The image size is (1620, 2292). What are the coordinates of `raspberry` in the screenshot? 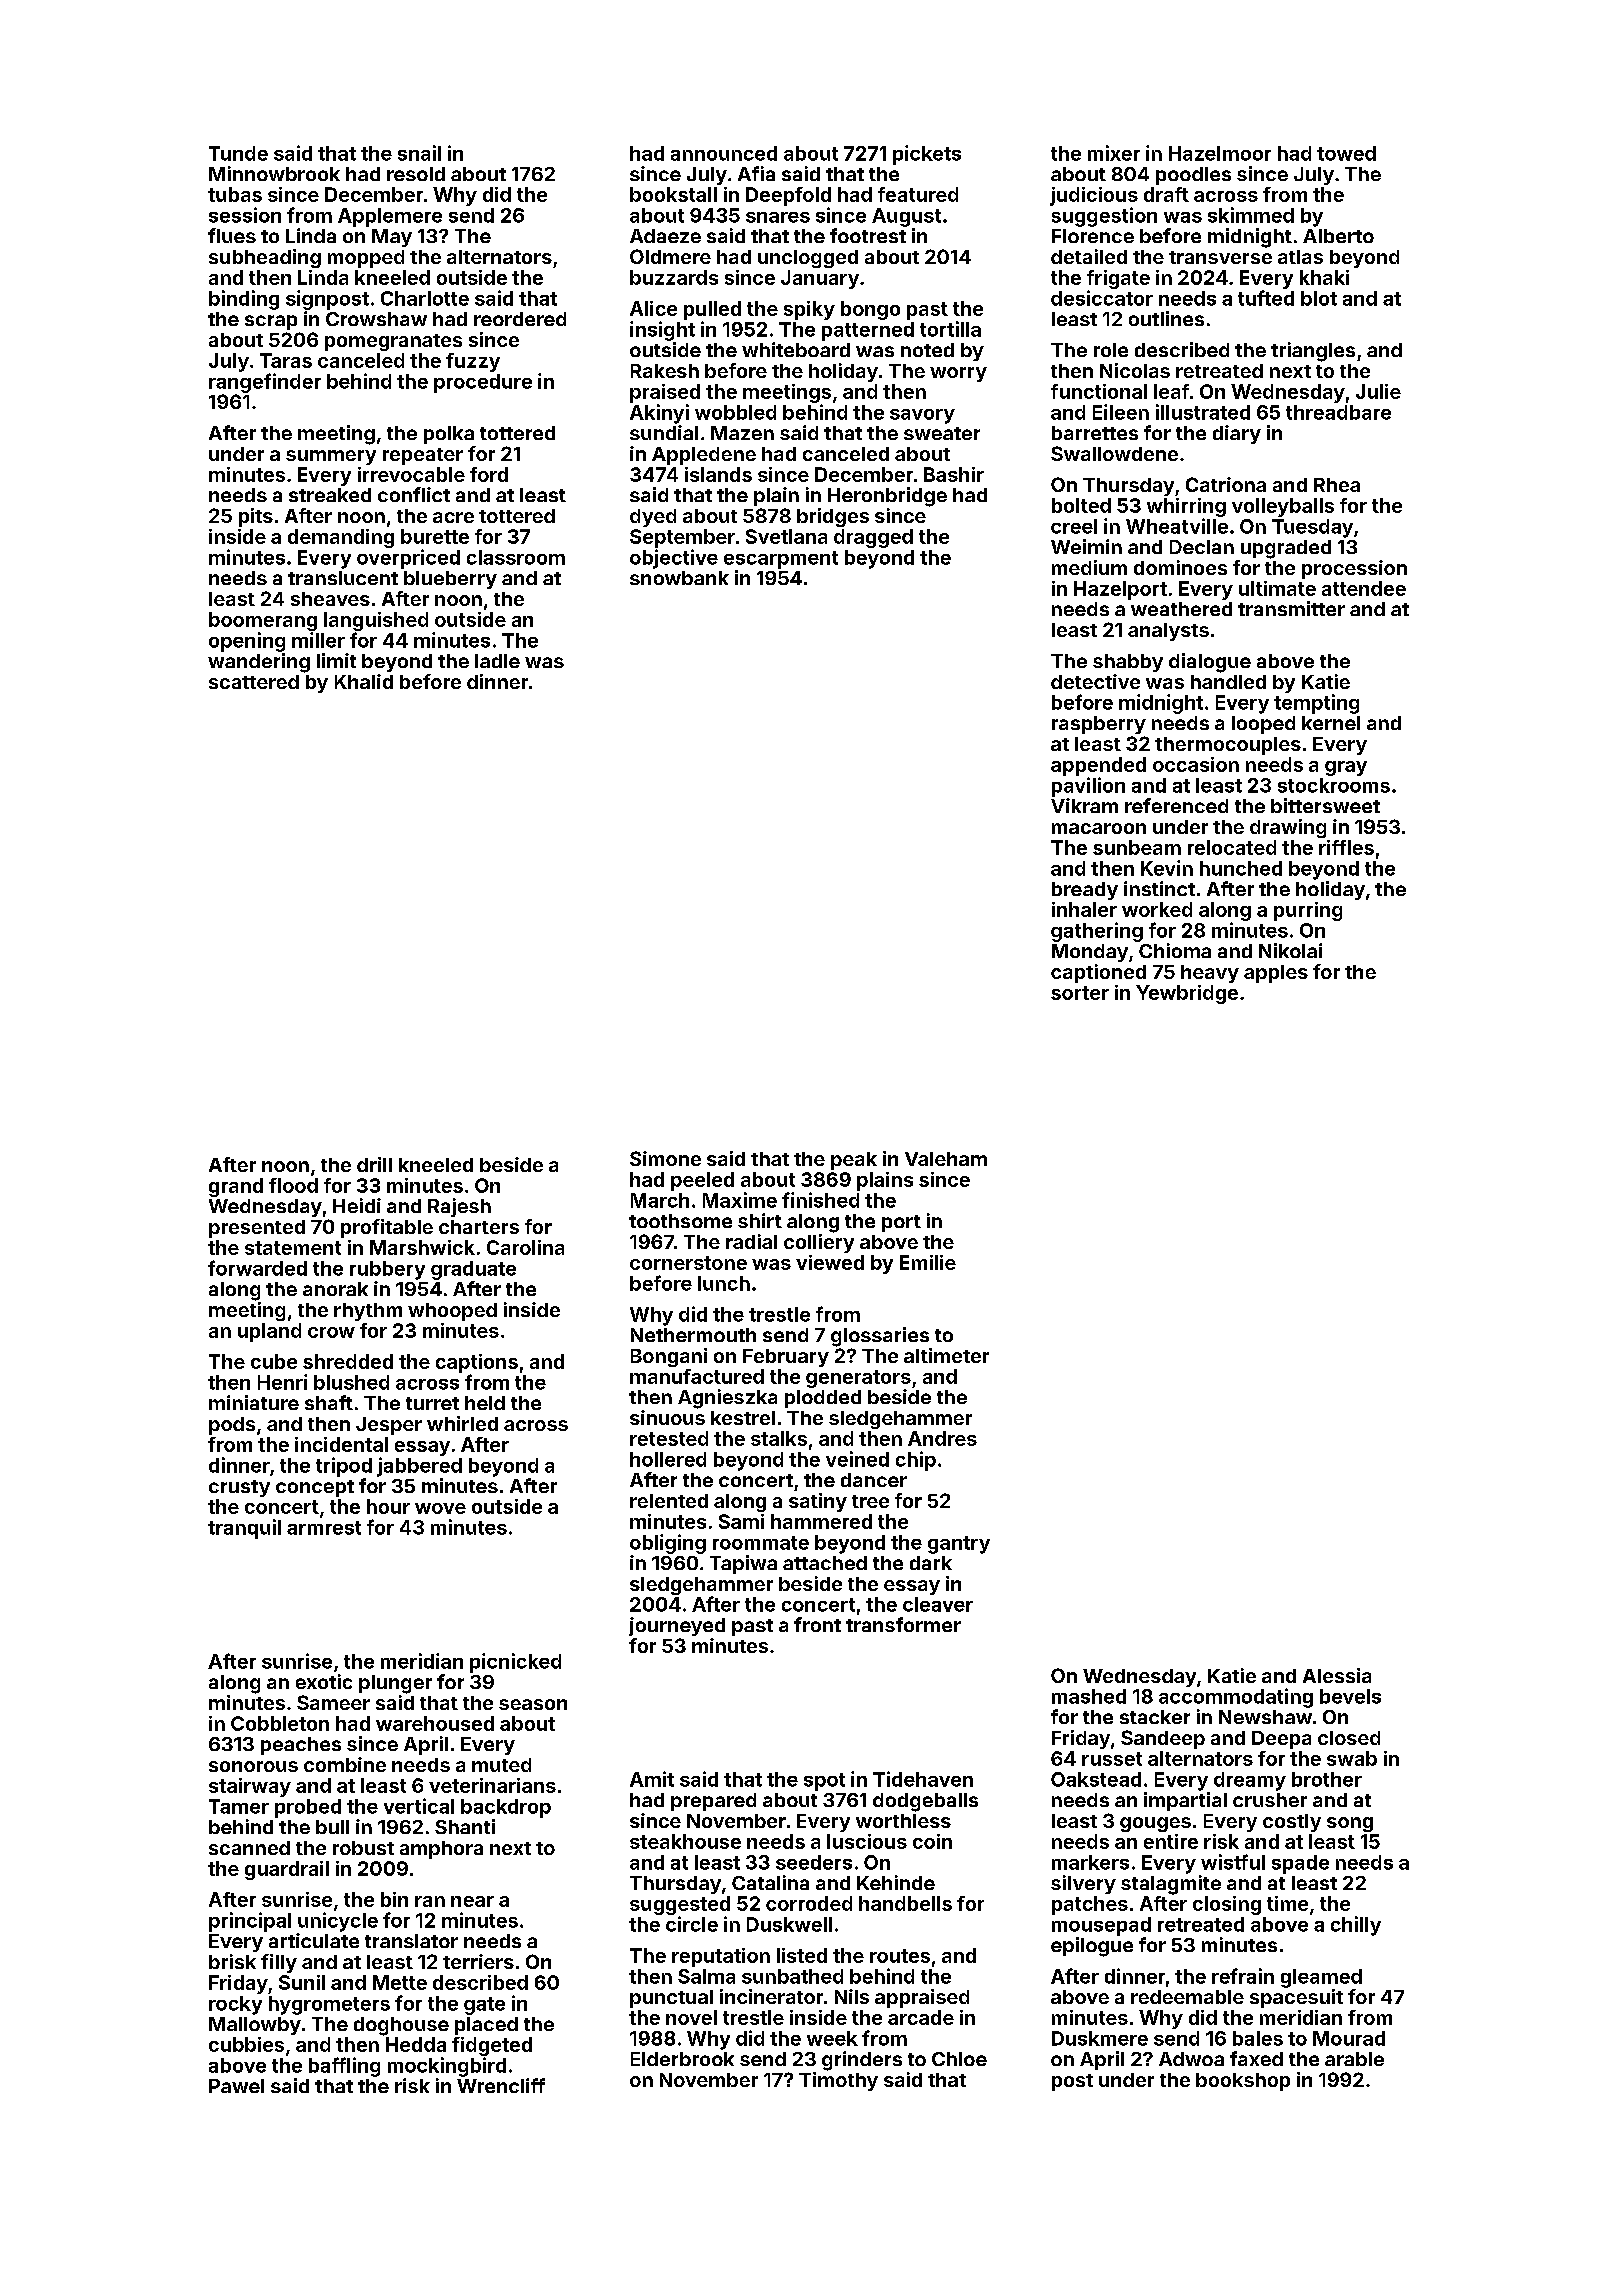 It's located at (1099, 725).
